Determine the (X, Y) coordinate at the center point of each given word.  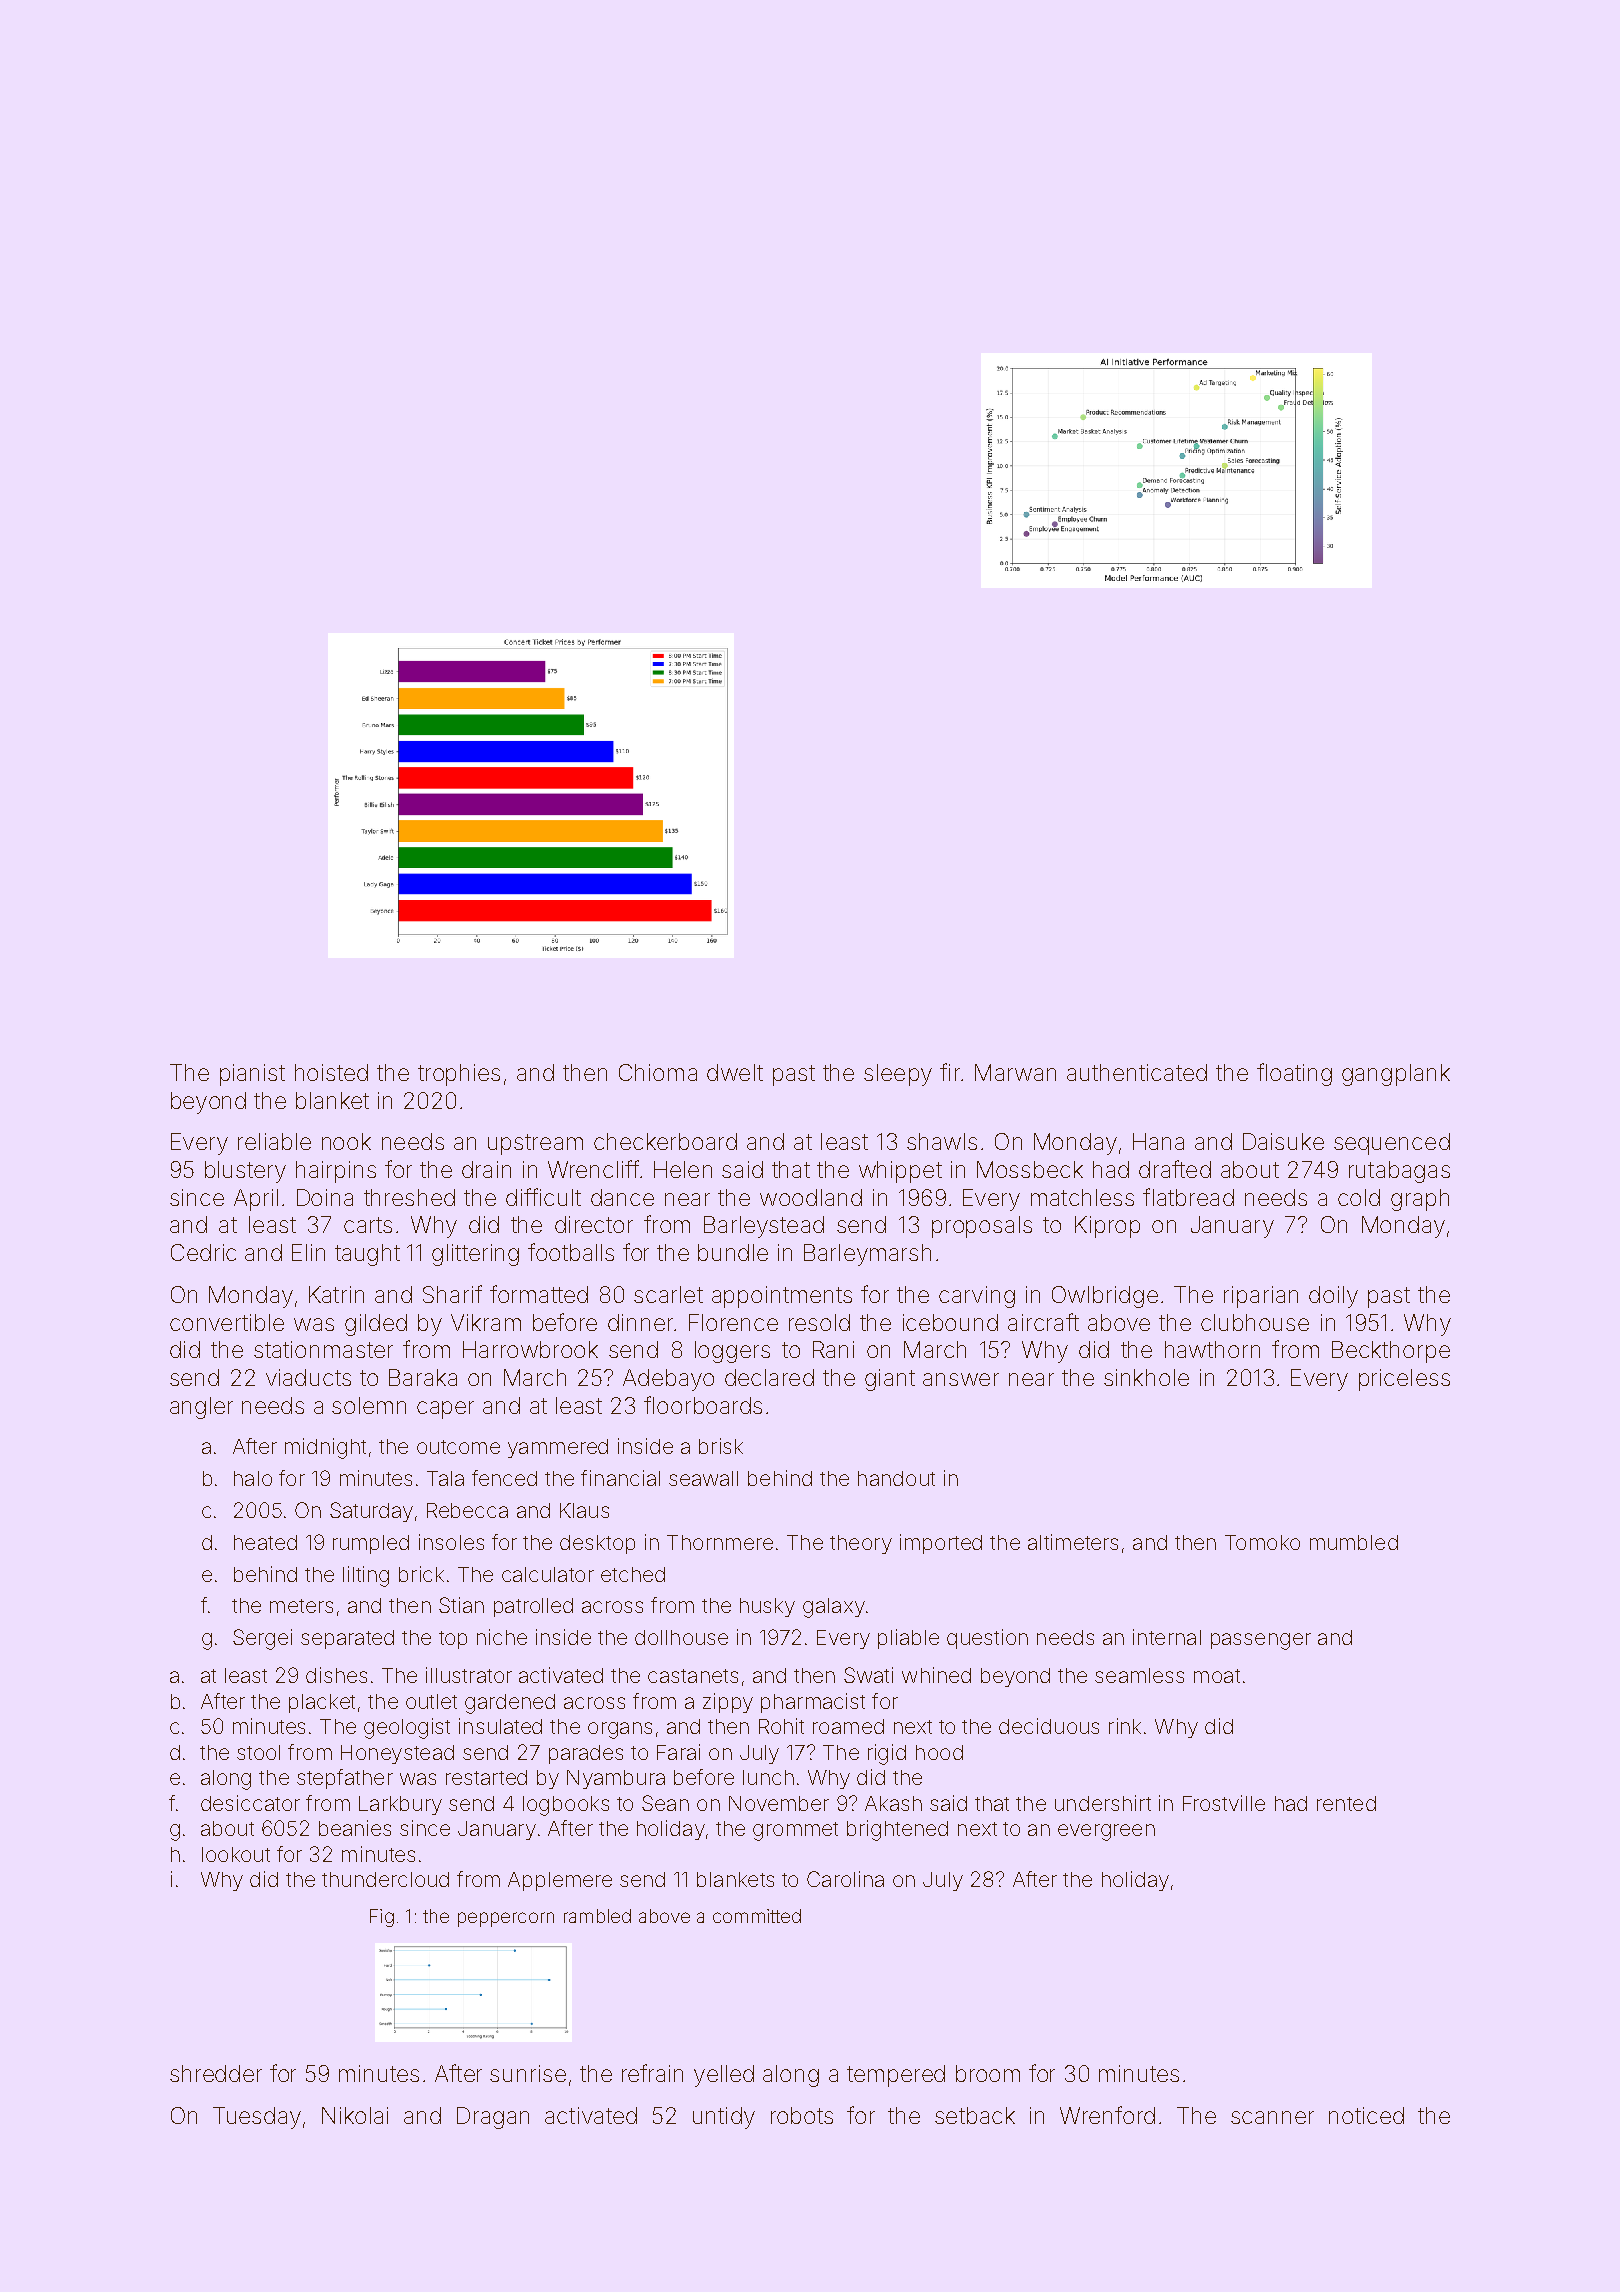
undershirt (1103, 1803)
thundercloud (385, 1879)
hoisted (331, 1072)
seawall (703, 1478)
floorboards (703, 1405)
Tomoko (1262, 1542)
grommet (795, 1831)
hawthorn (1212, 1349)
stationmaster (323, 1349)
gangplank (1396, 1075)
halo (253, 1478)
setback (975, 2115)
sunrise (528, 2073)
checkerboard (665, 1141)
